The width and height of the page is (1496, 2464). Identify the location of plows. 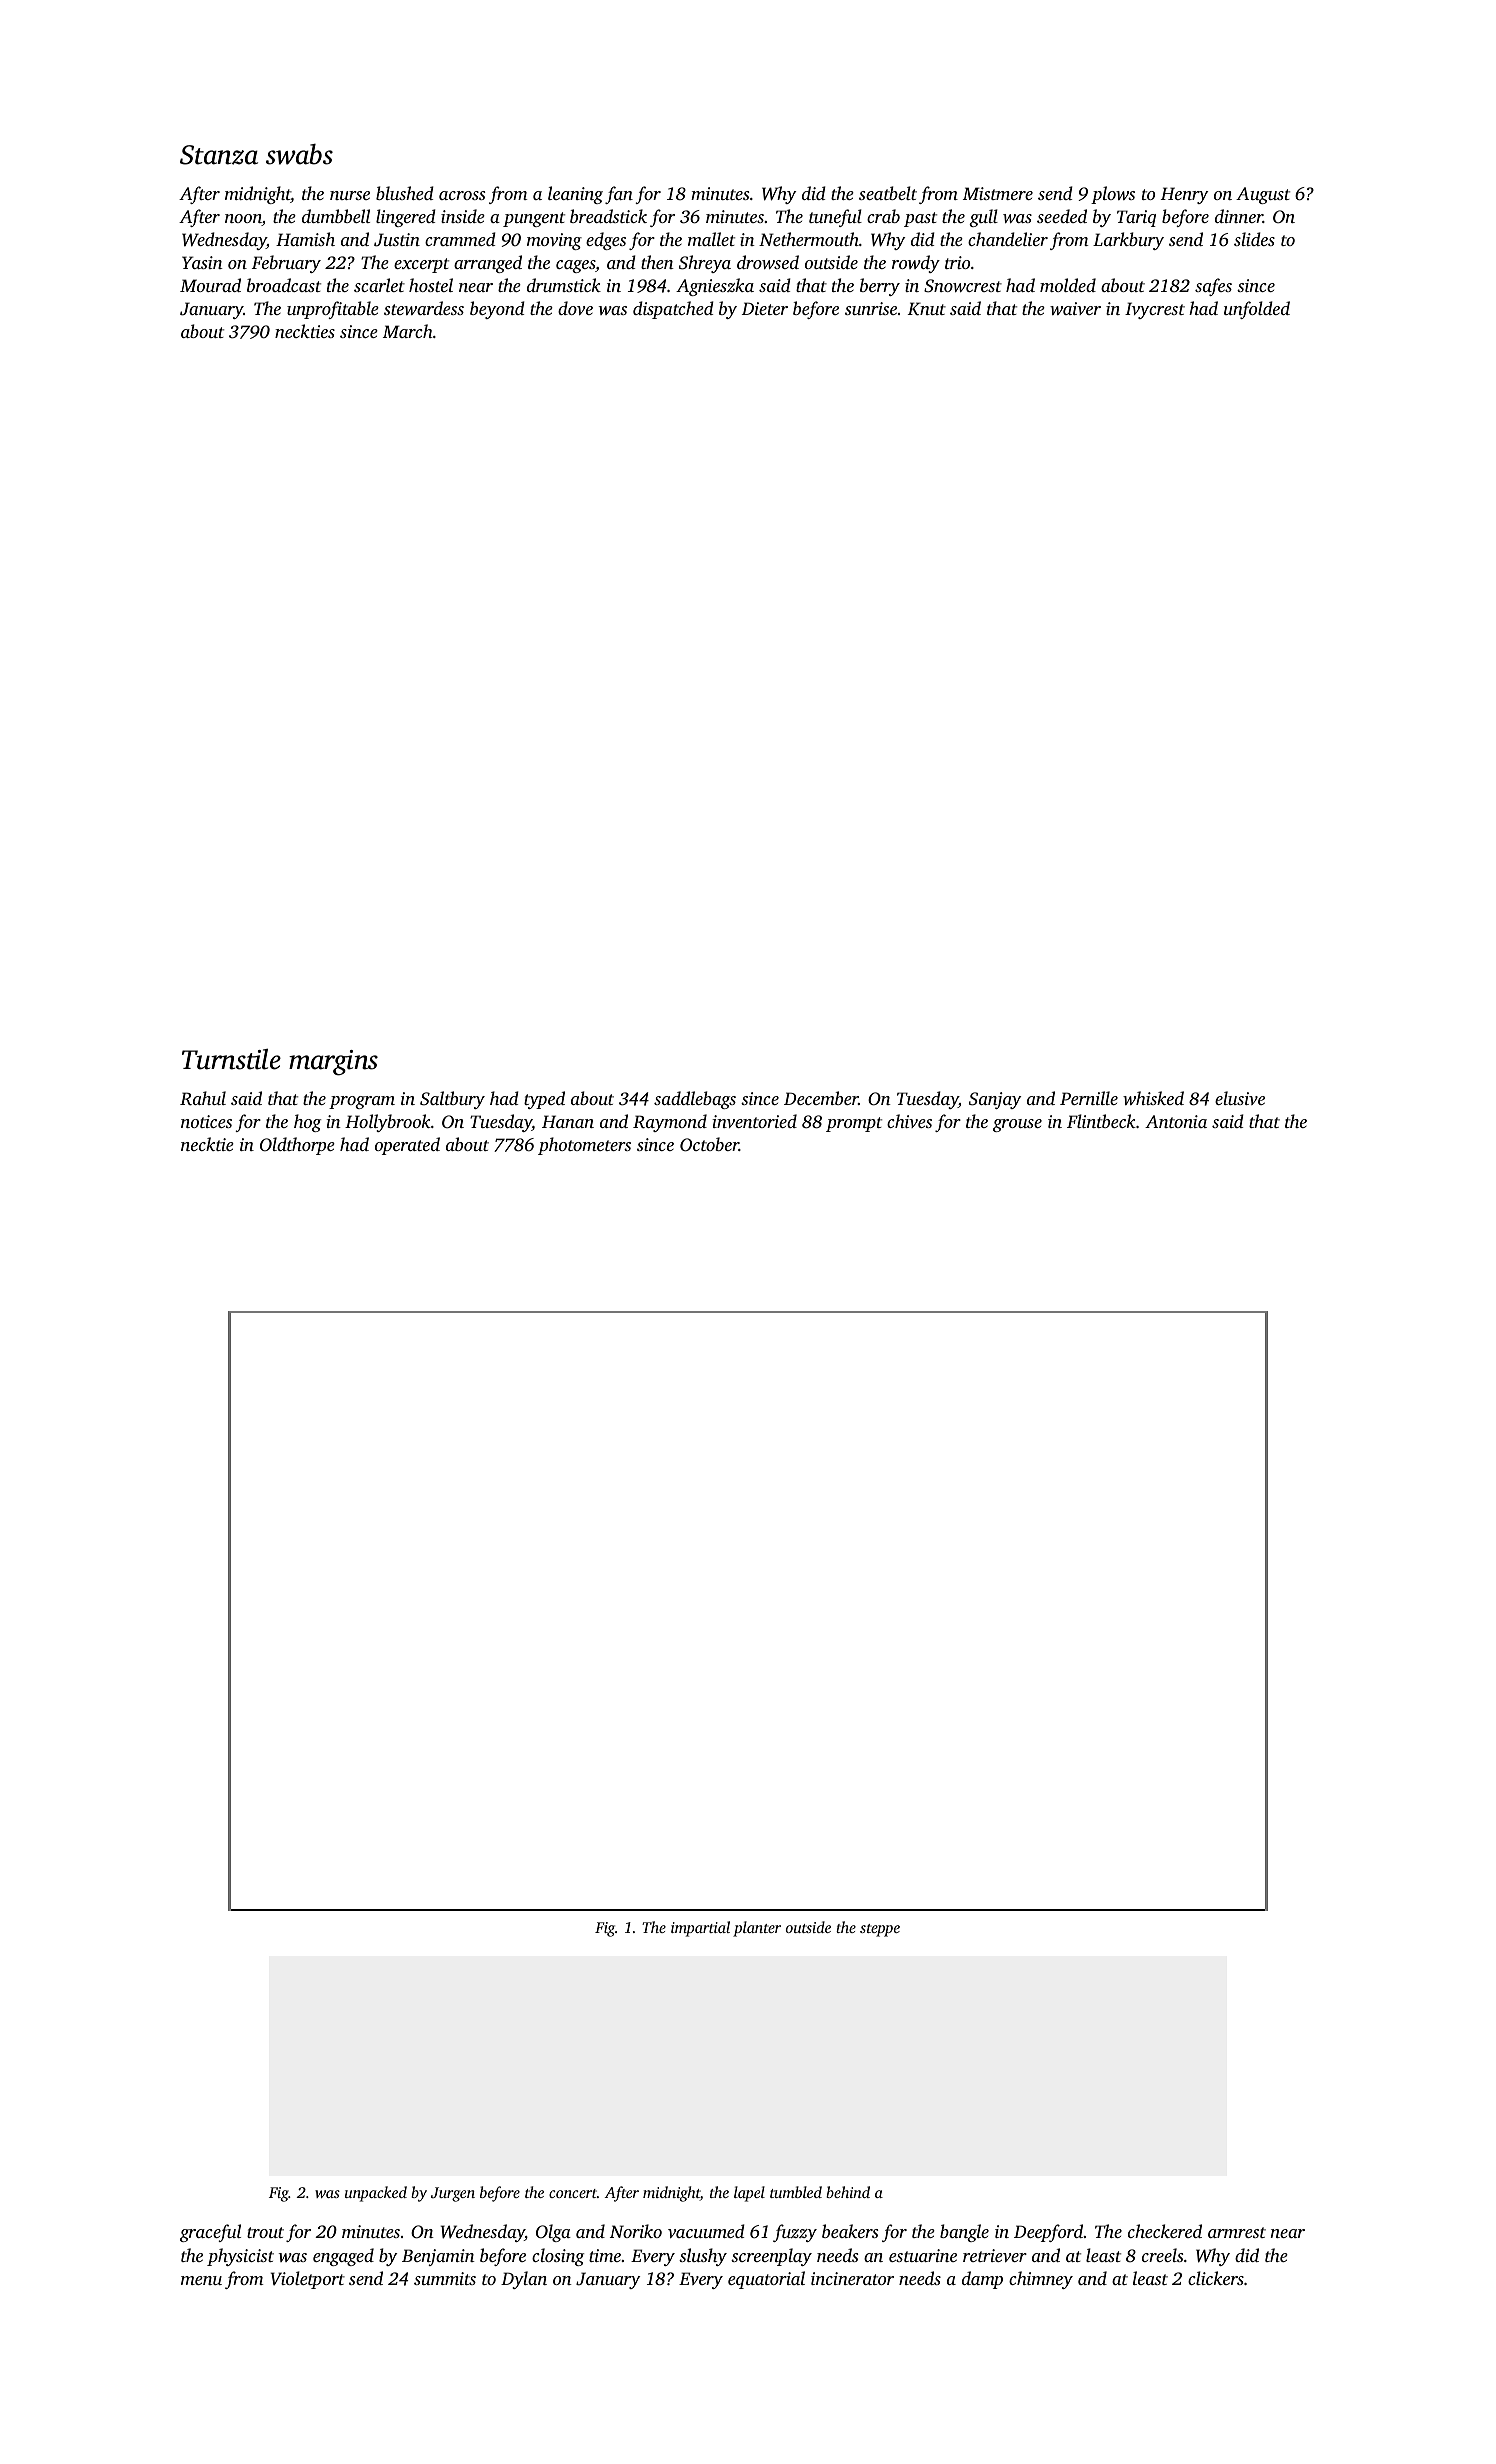
(1113, 195).
